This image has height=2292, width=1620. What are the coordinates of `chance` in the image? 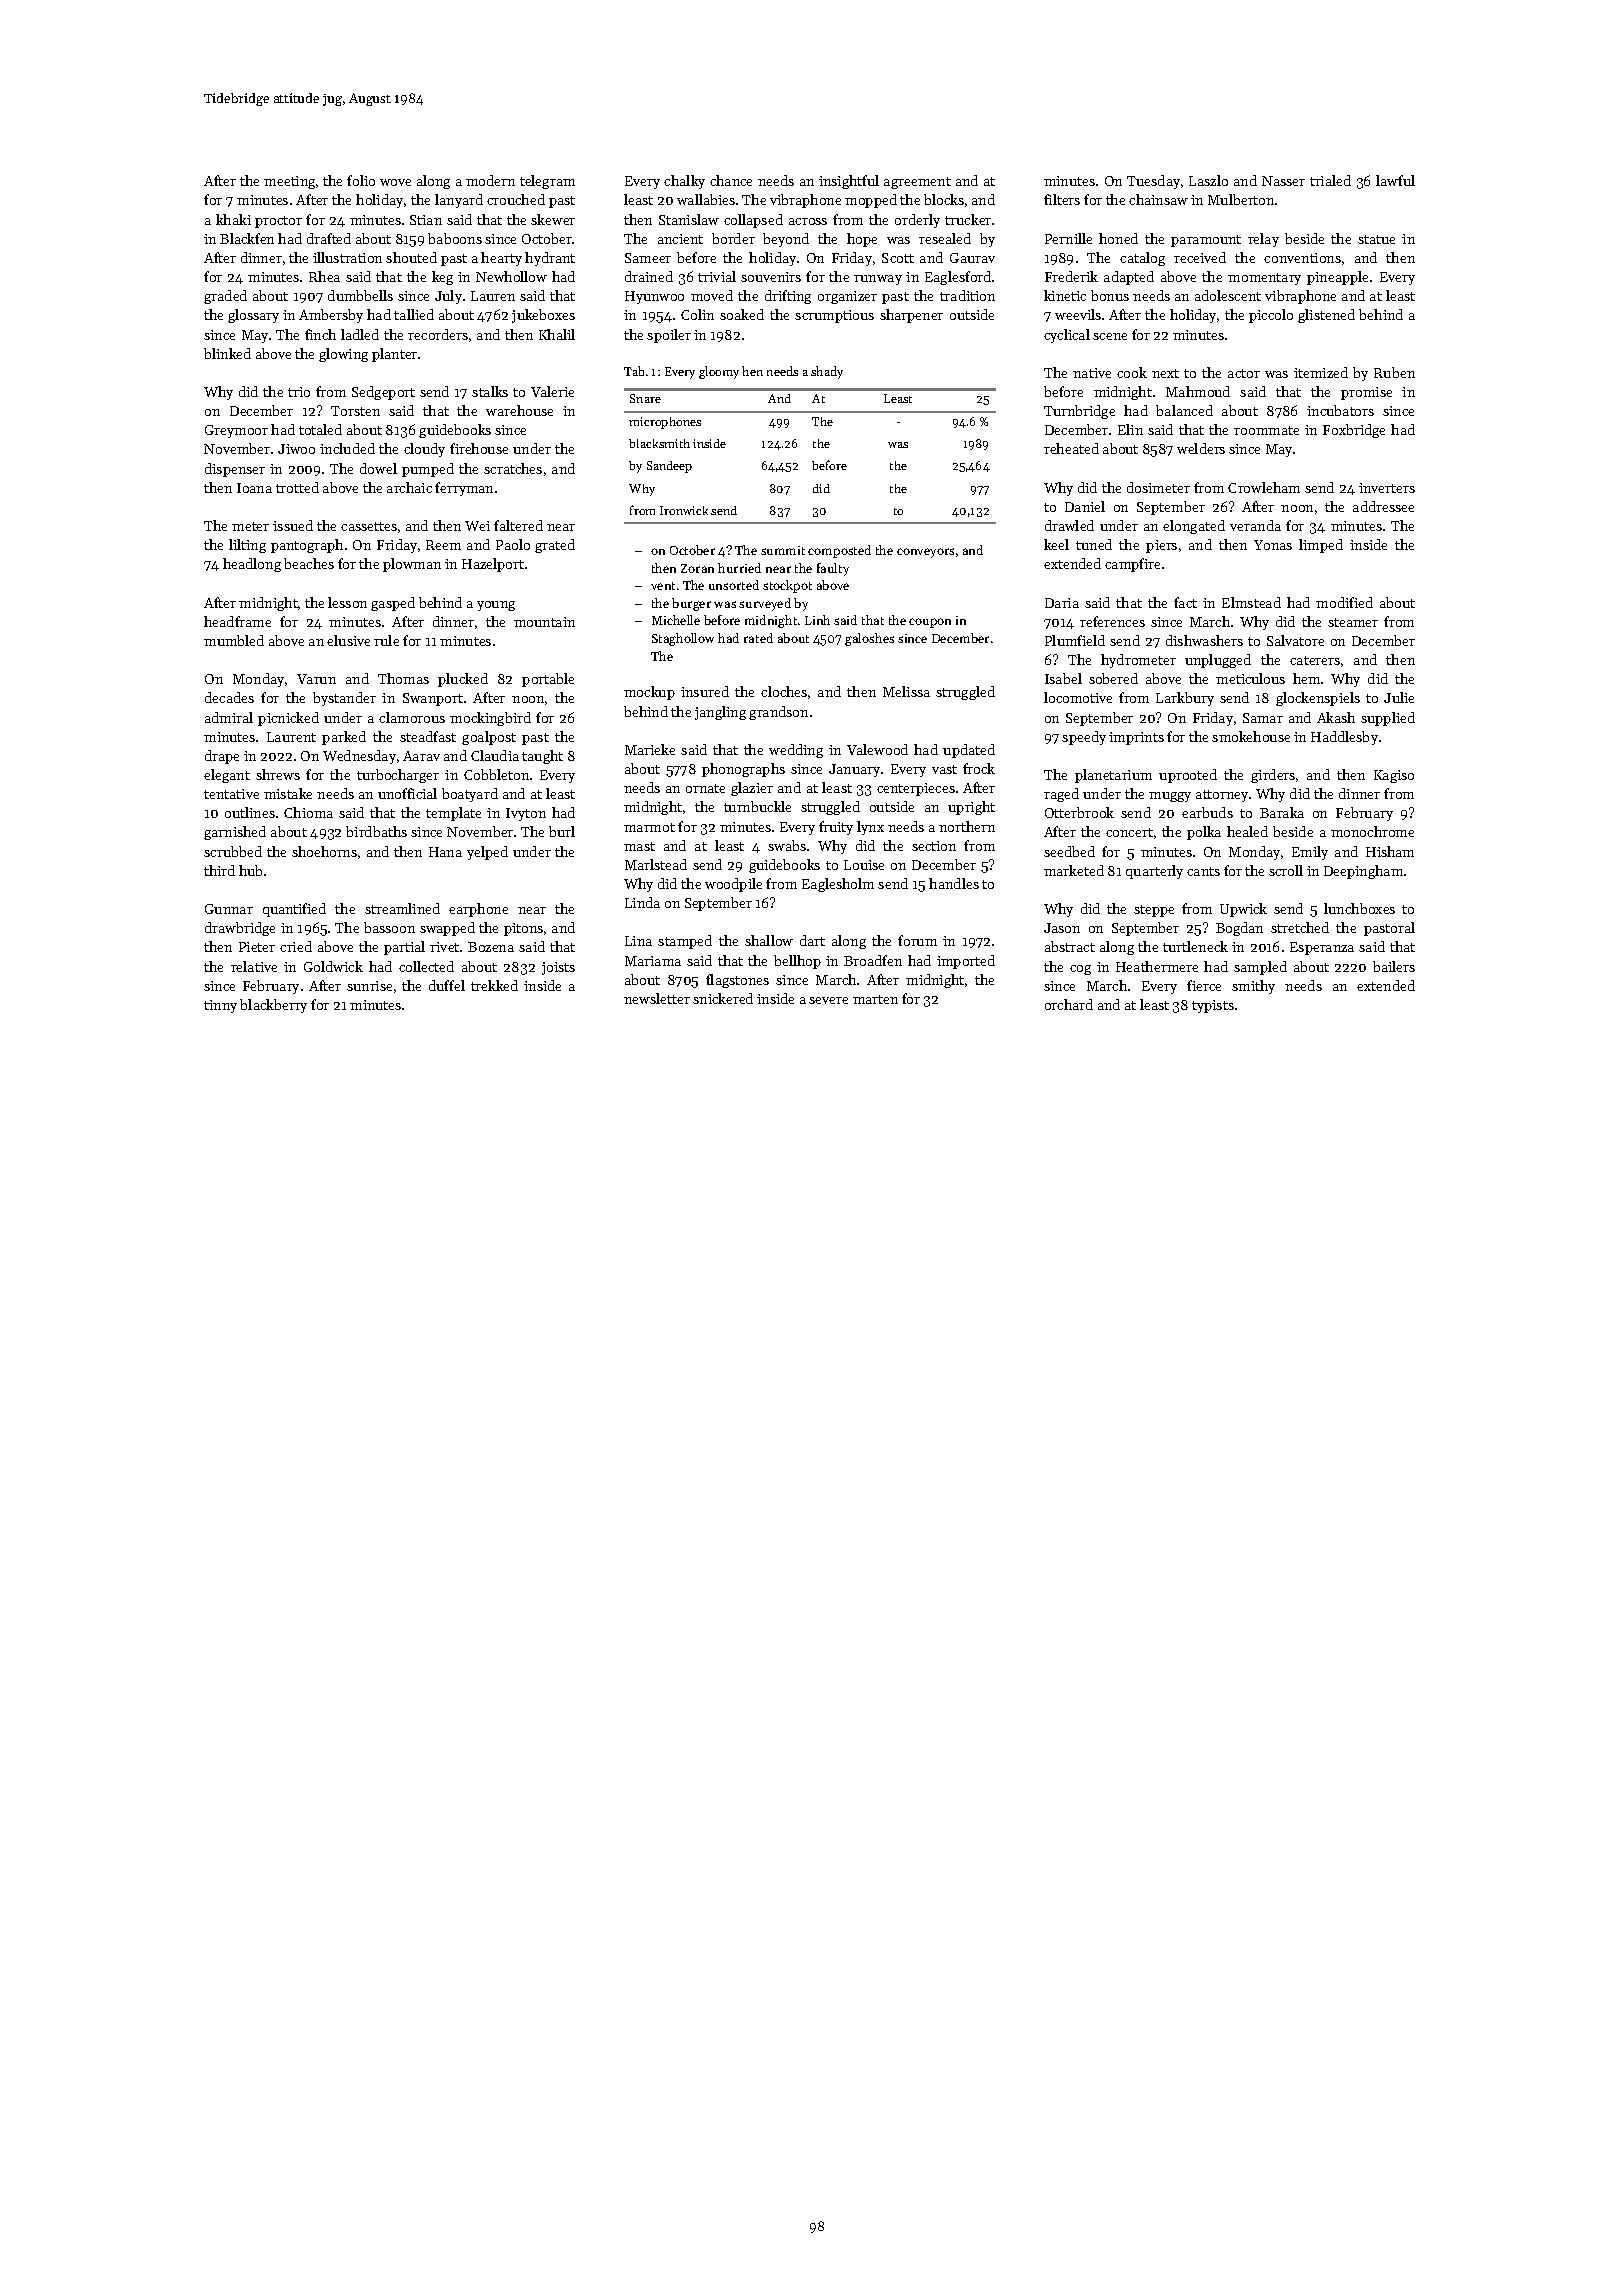 It's located at (731, 180).
